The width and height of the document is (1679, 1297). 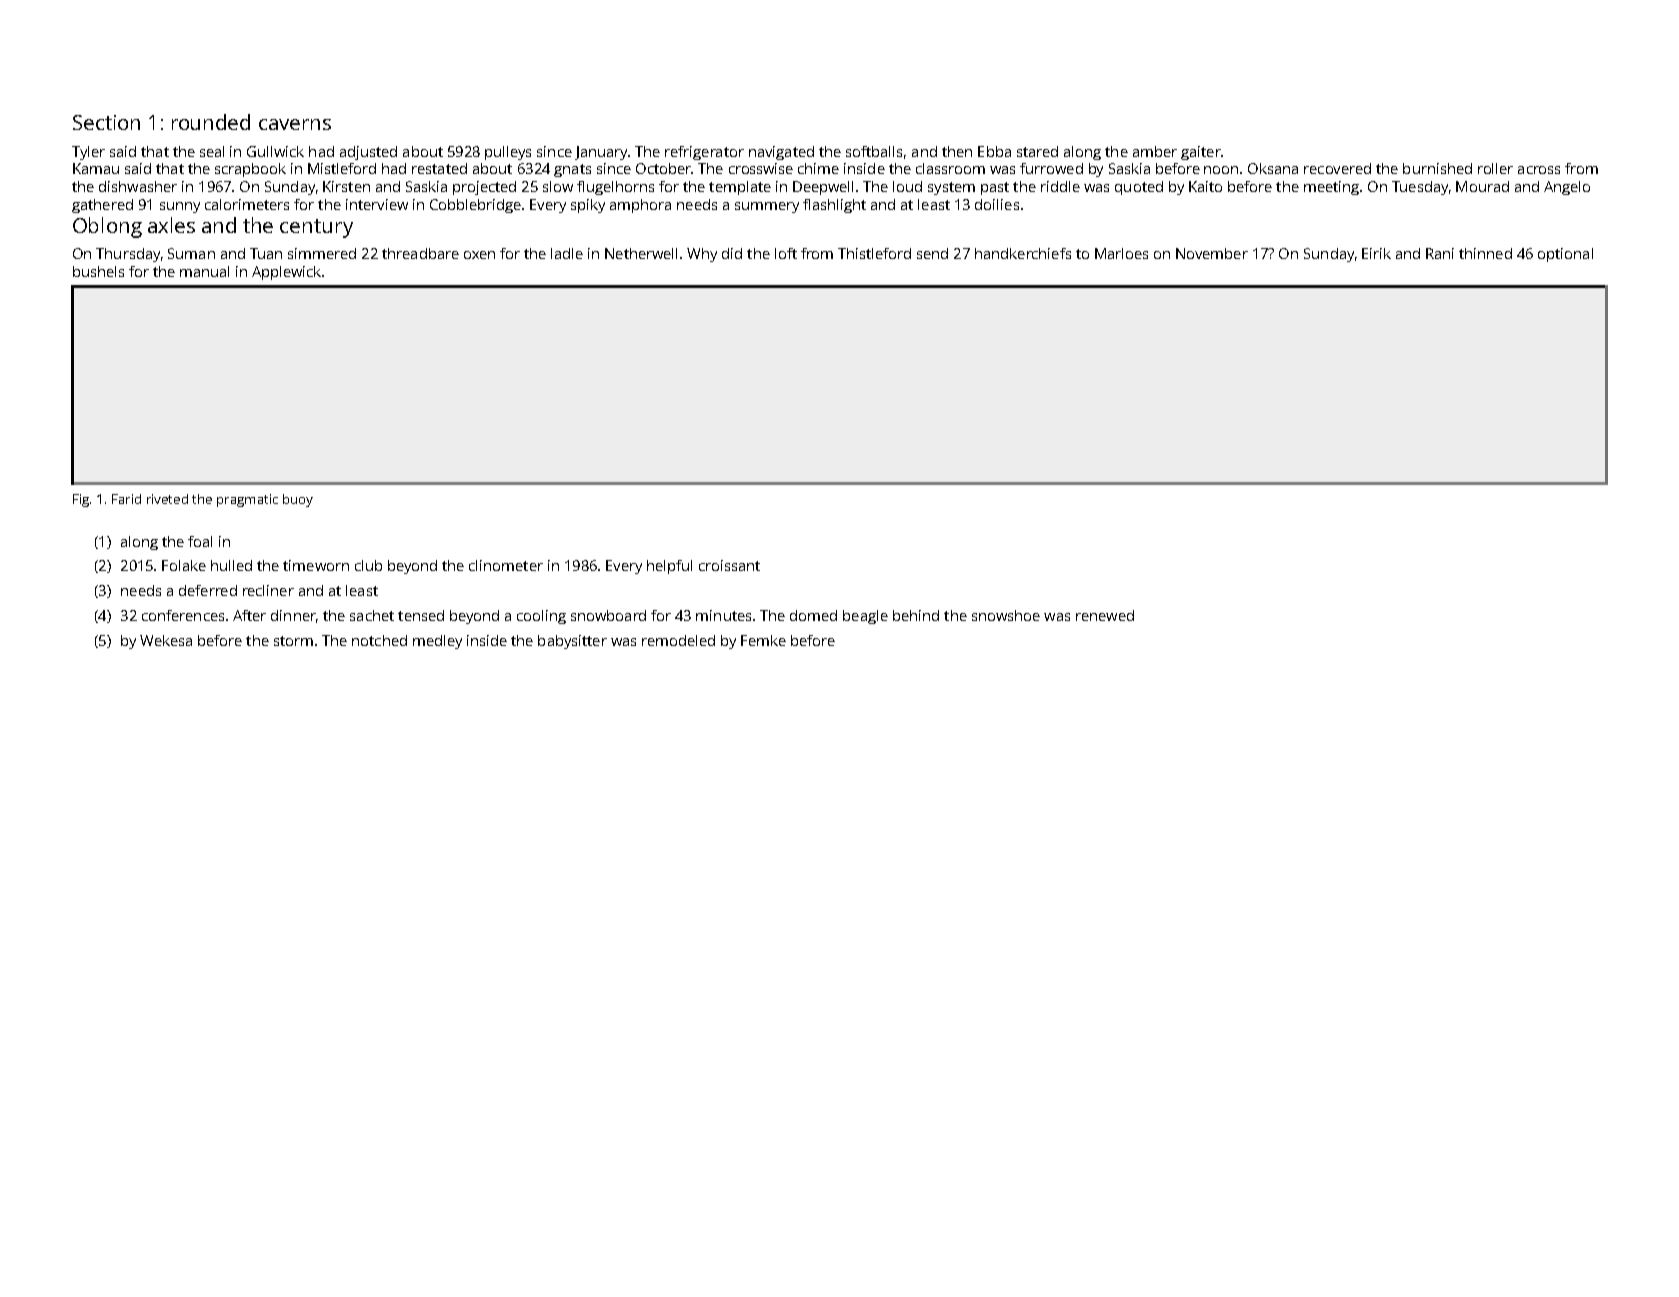 What do you see at coordinates (298, 500) in the document?
I see `buoy` at bounding box center [298, 500].
